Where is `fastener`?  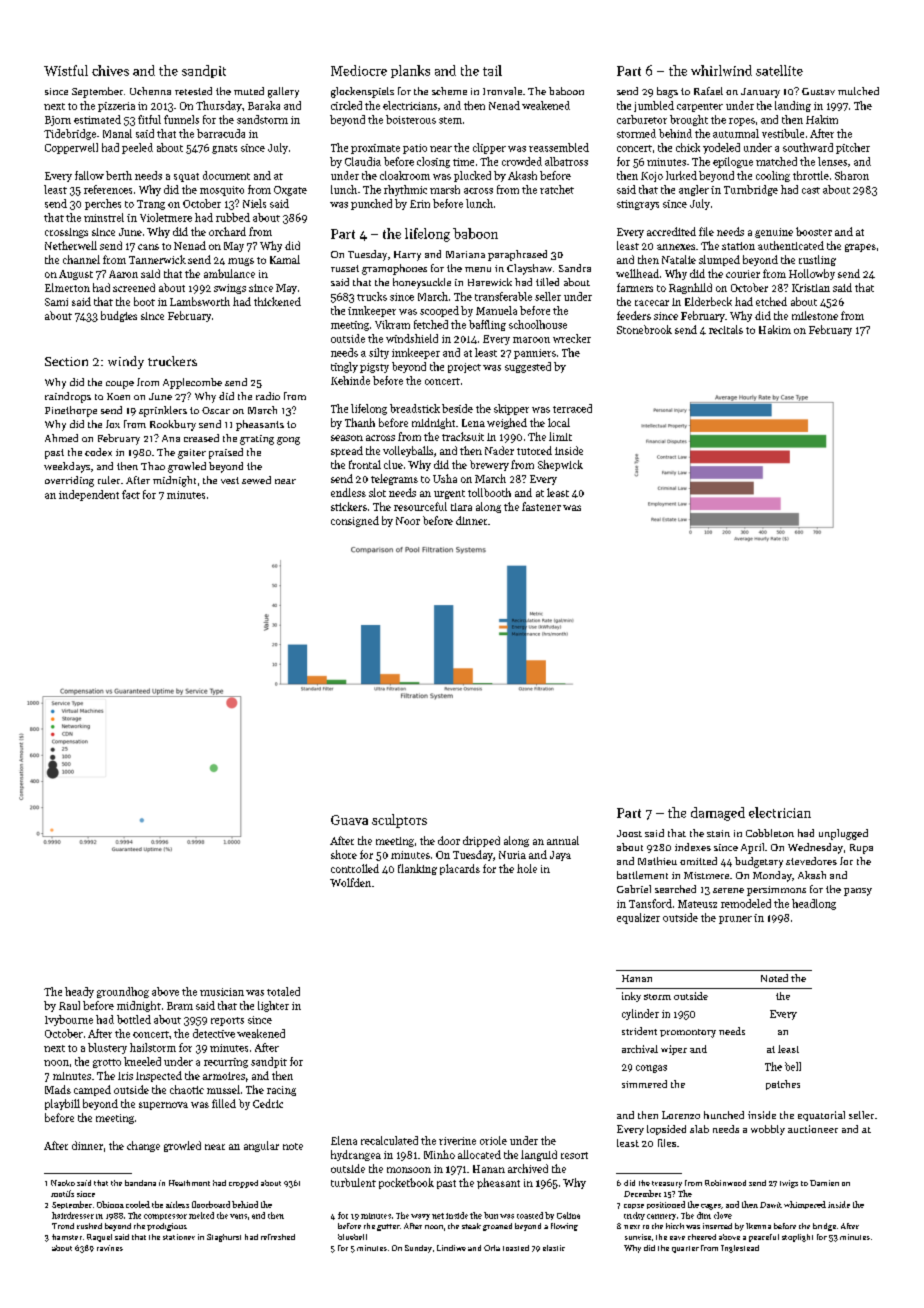 fastener is located at coordinates (541, 506).
